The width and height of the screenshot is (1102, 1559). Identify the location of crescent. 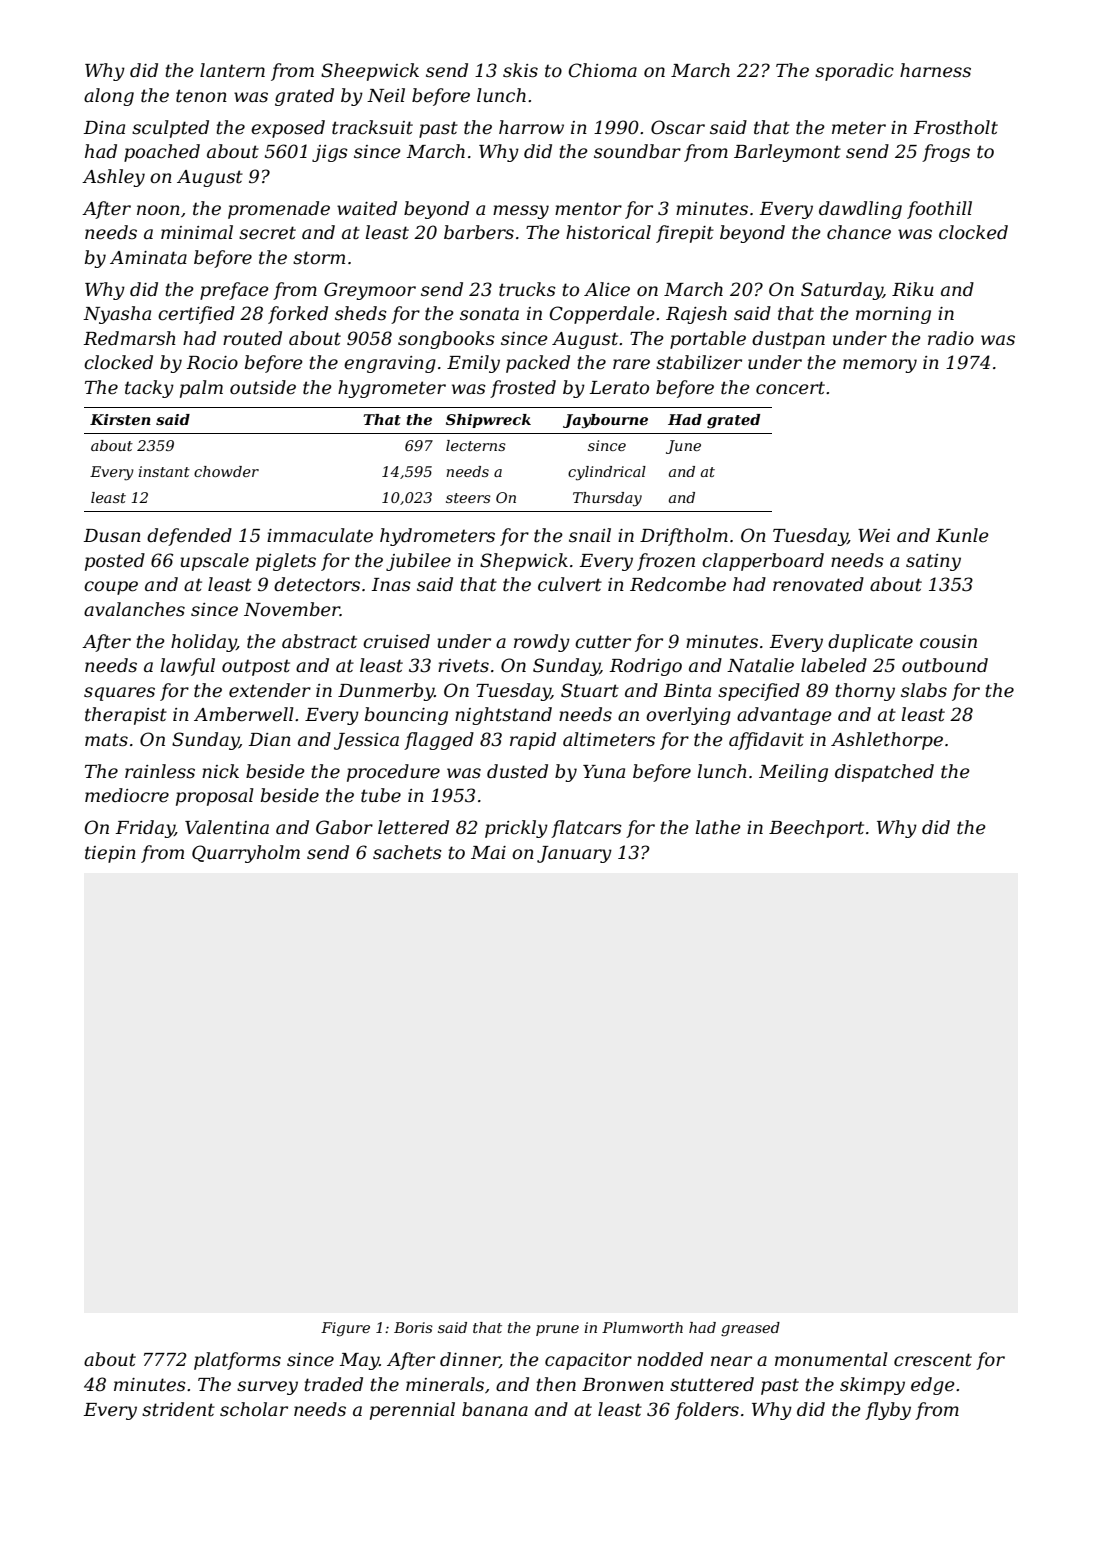
(933, 1360).
